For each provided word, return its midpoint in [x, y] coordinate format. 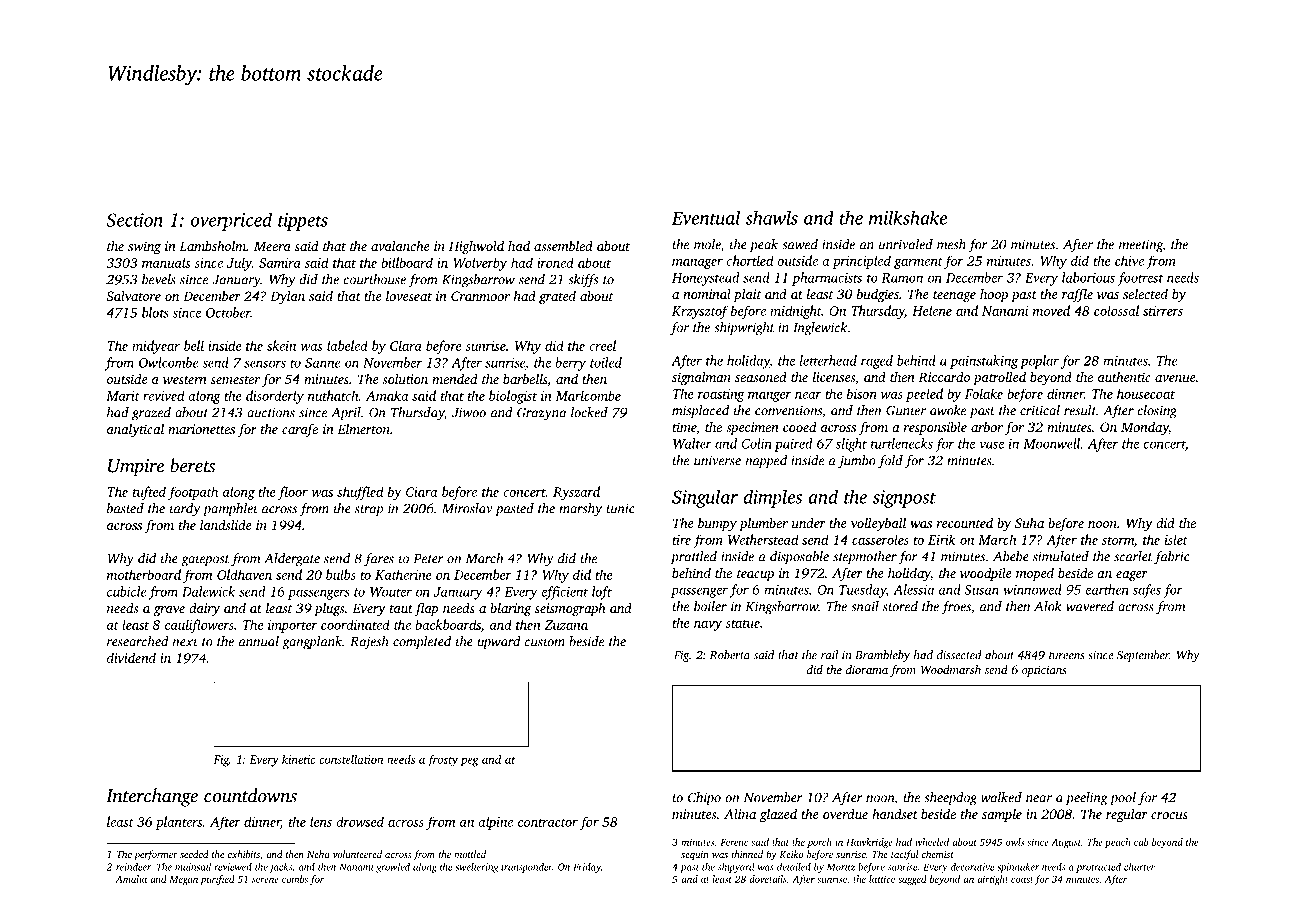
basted [125, 508]
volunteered [357, 854]
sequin [695, 856]
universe [717, 460]
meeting [1141, 246]
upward [499, 643]
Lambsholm [212, 245]
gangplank [312, 643]
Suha [1029, 522]
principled [861, 262]
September [1143, 656]
